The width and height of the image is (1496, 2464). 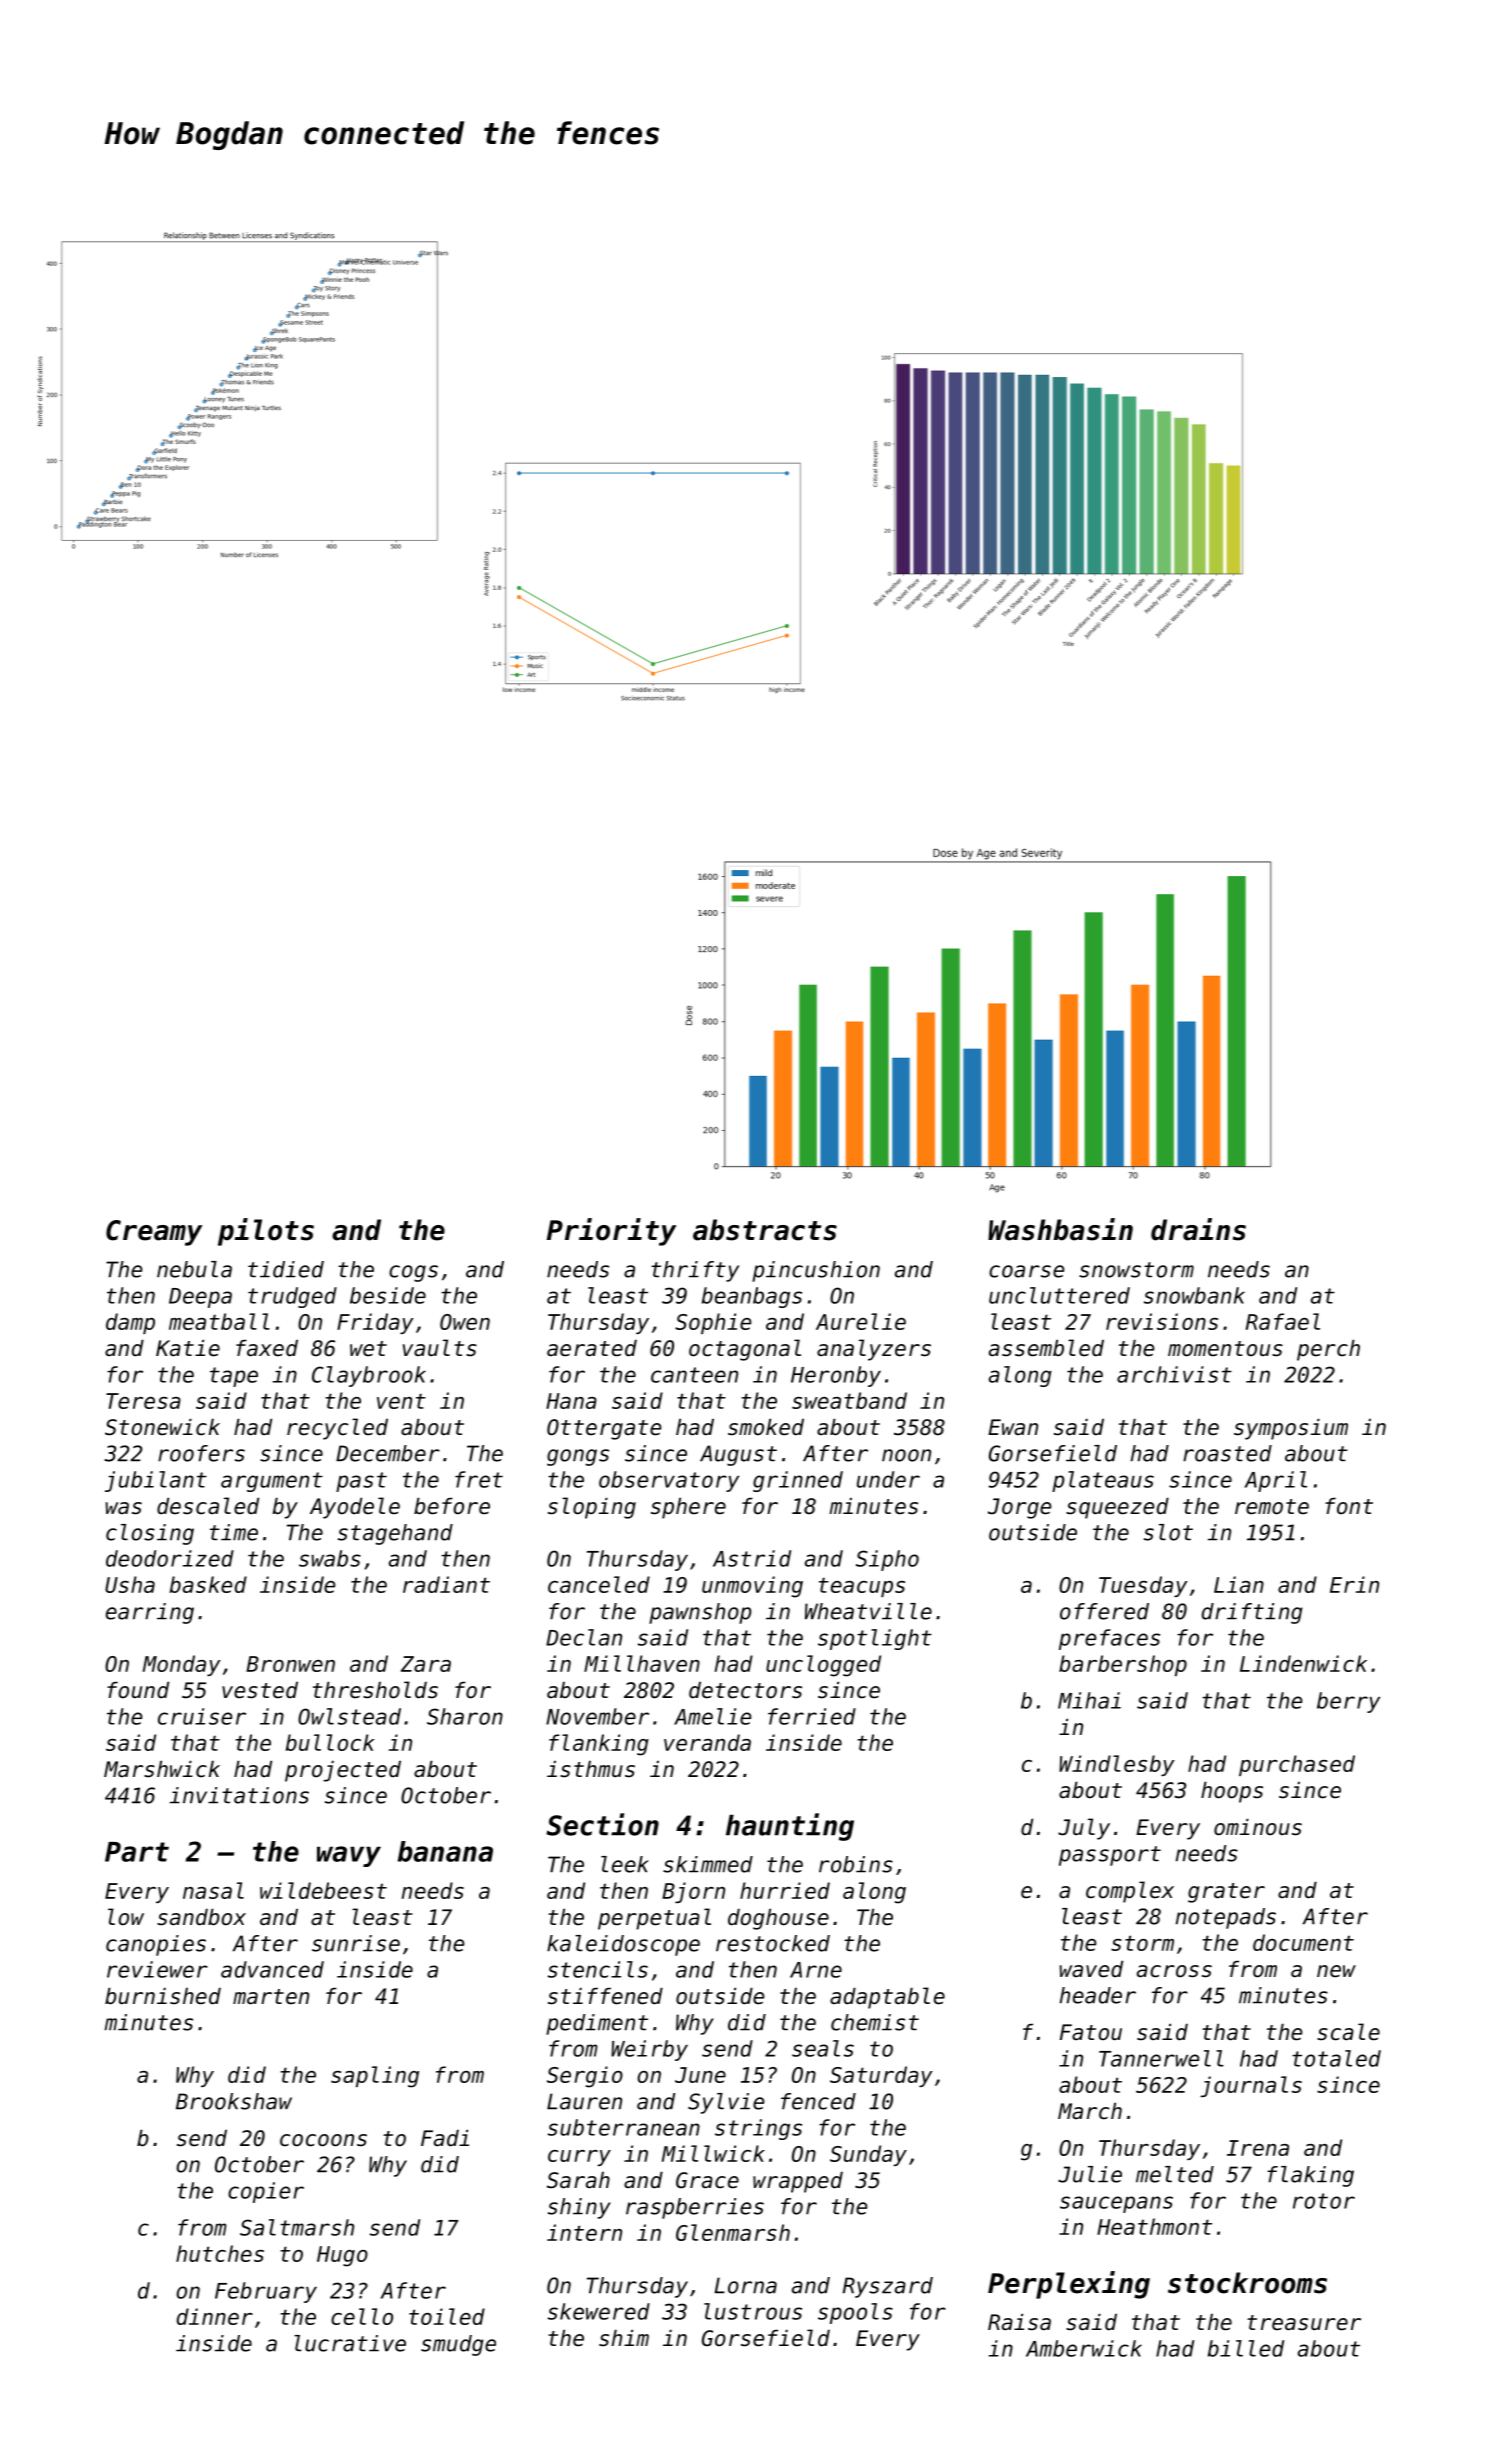 I want to click on totaled, so click(x=1336, y=2058).
